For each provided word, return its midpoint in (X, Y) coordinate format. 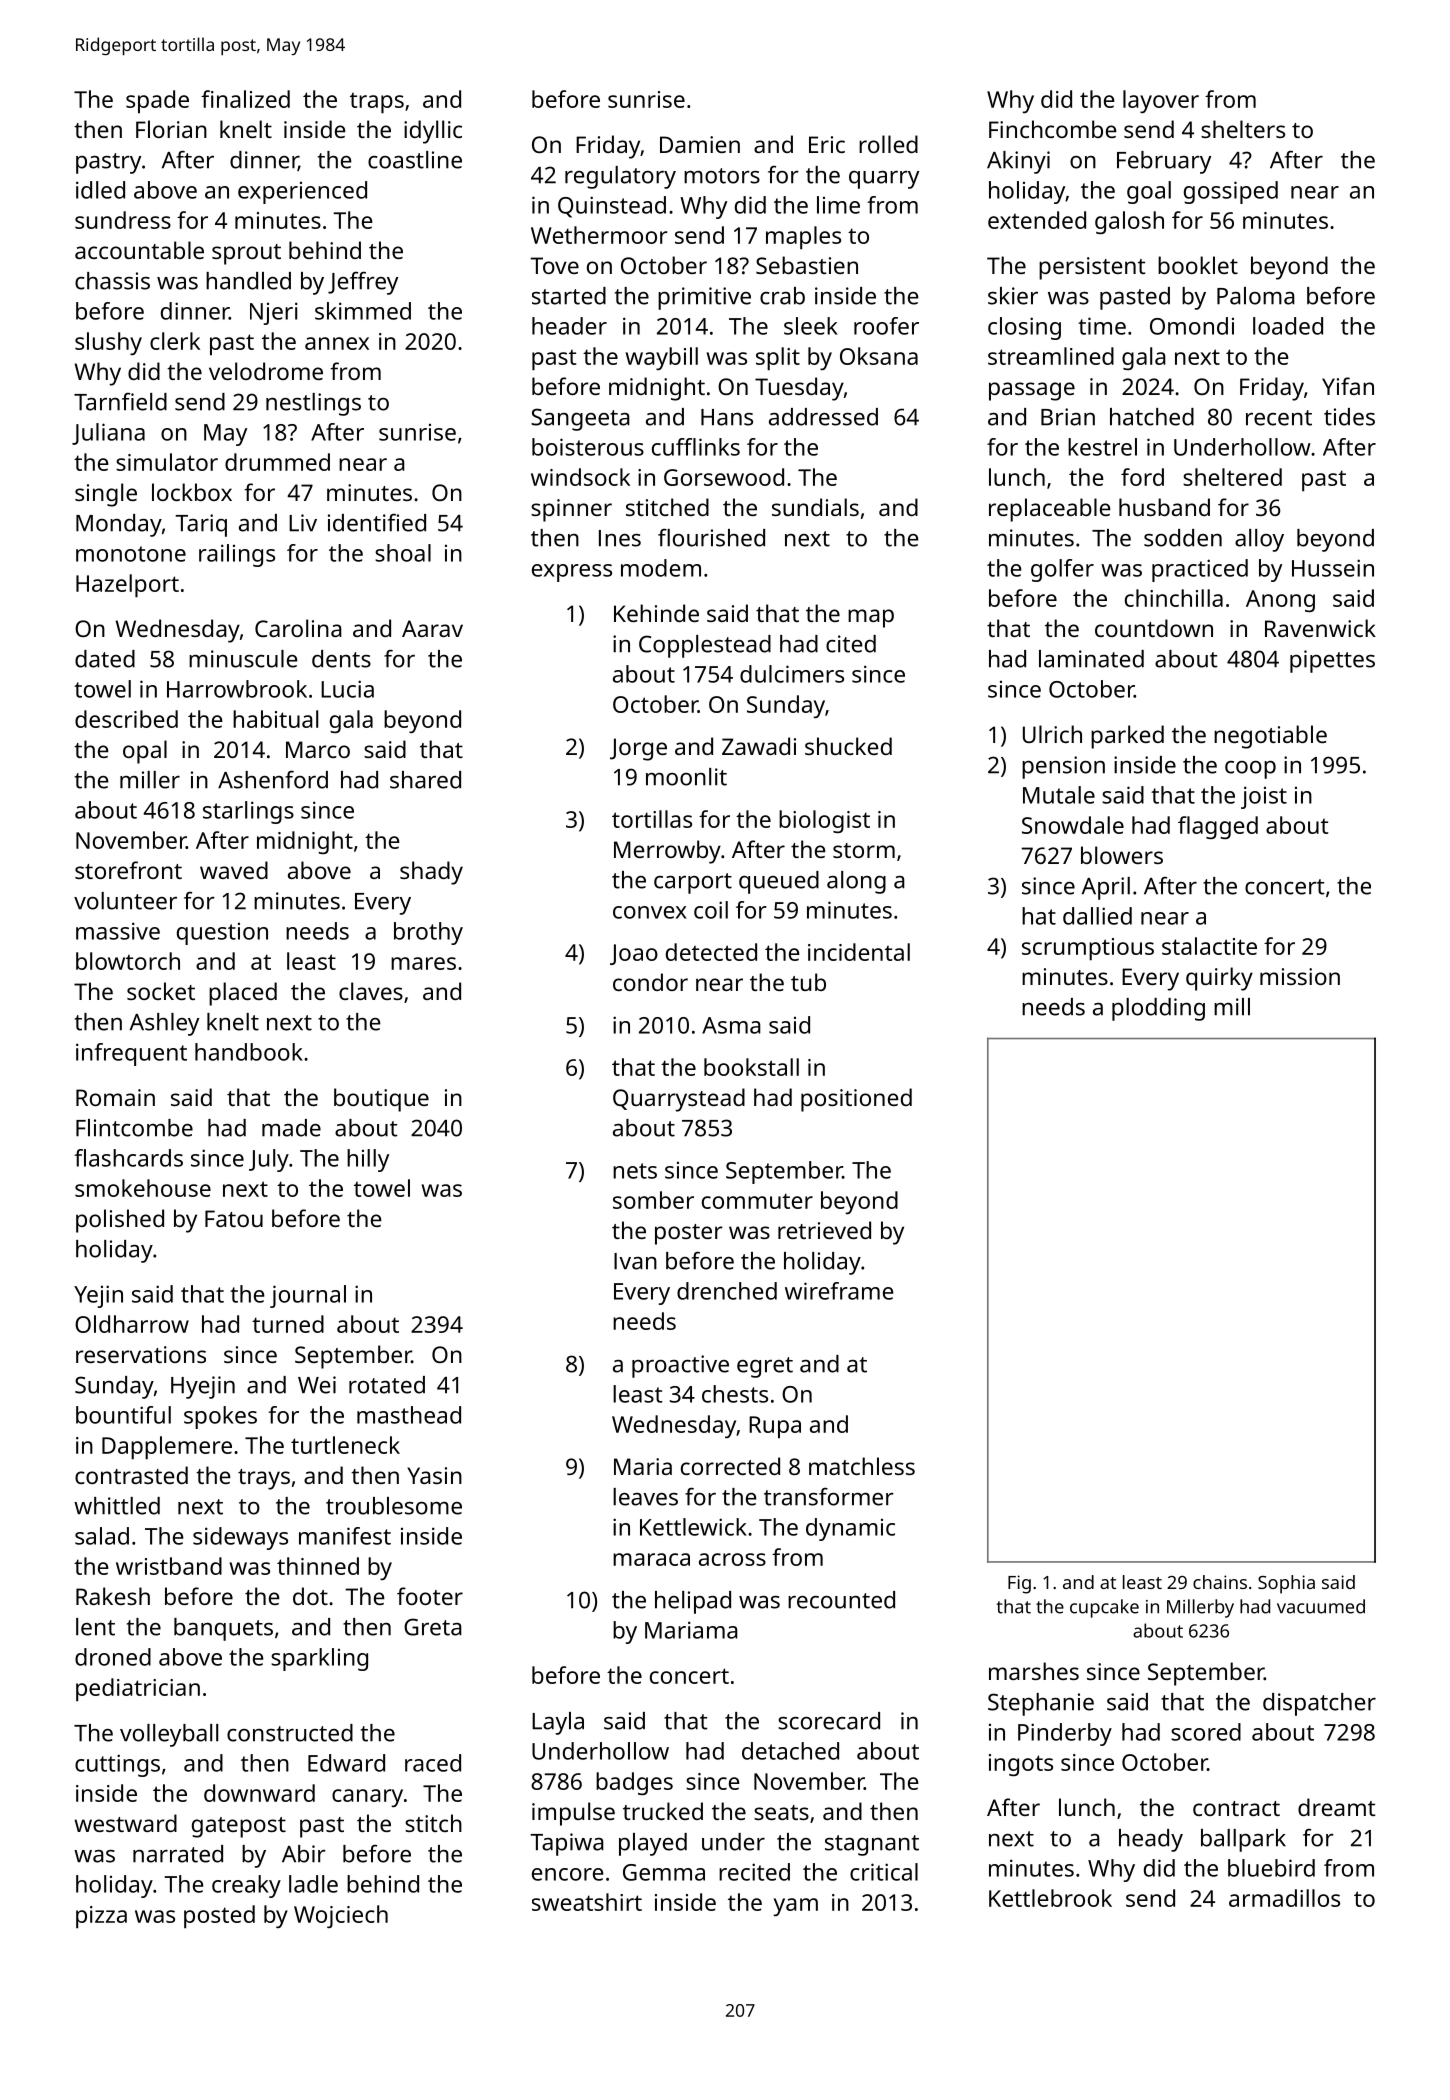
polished (120, 1221)
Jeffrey (363, 283)
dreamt (1336, 1807)
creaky (246, 1886)
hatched (1152, 417)
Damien (700, 144)
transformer (829, 1496)
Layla (558, 1723)
